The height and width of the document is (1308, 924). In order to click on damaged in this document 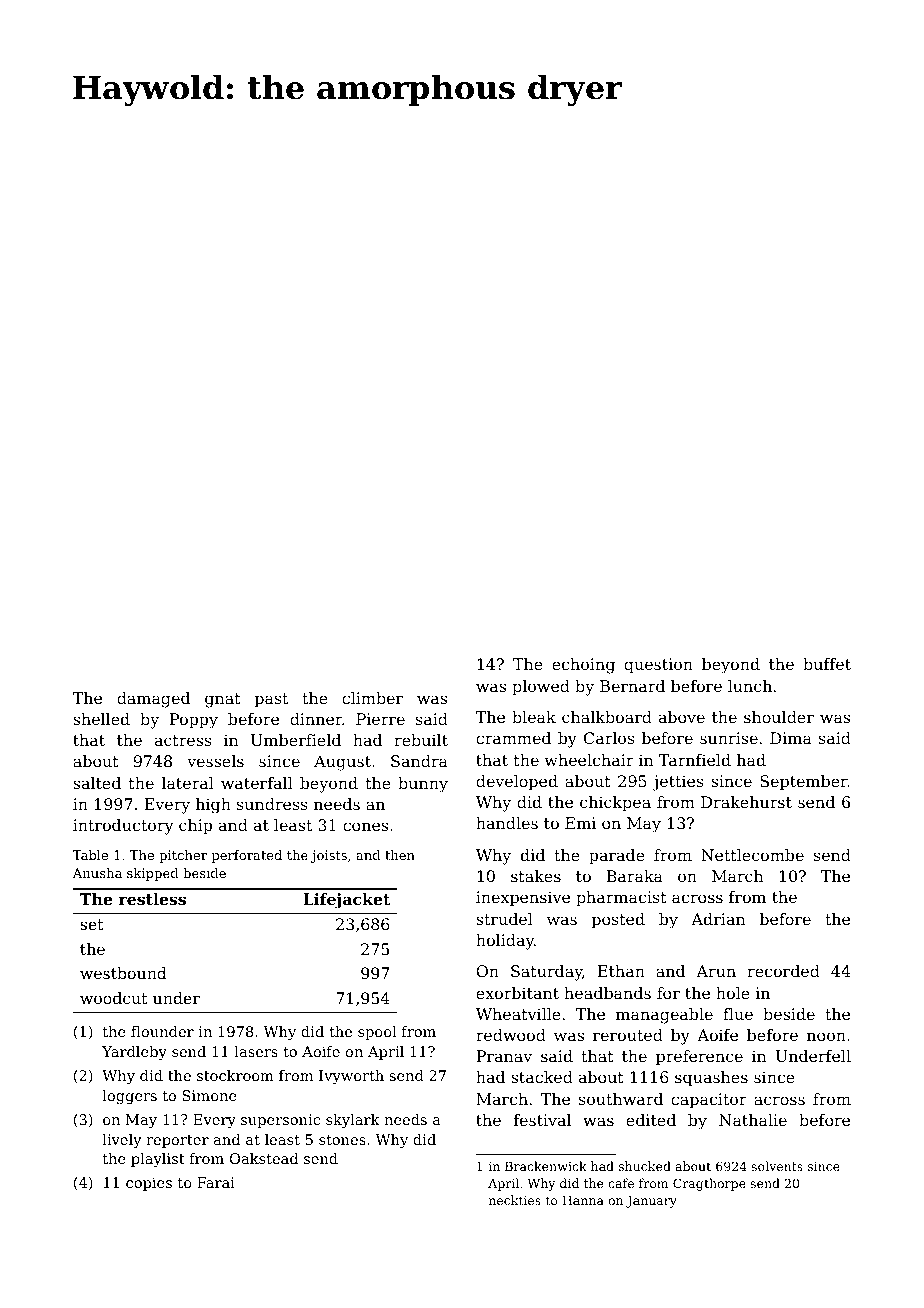, I will do `click(153, 700)`.
